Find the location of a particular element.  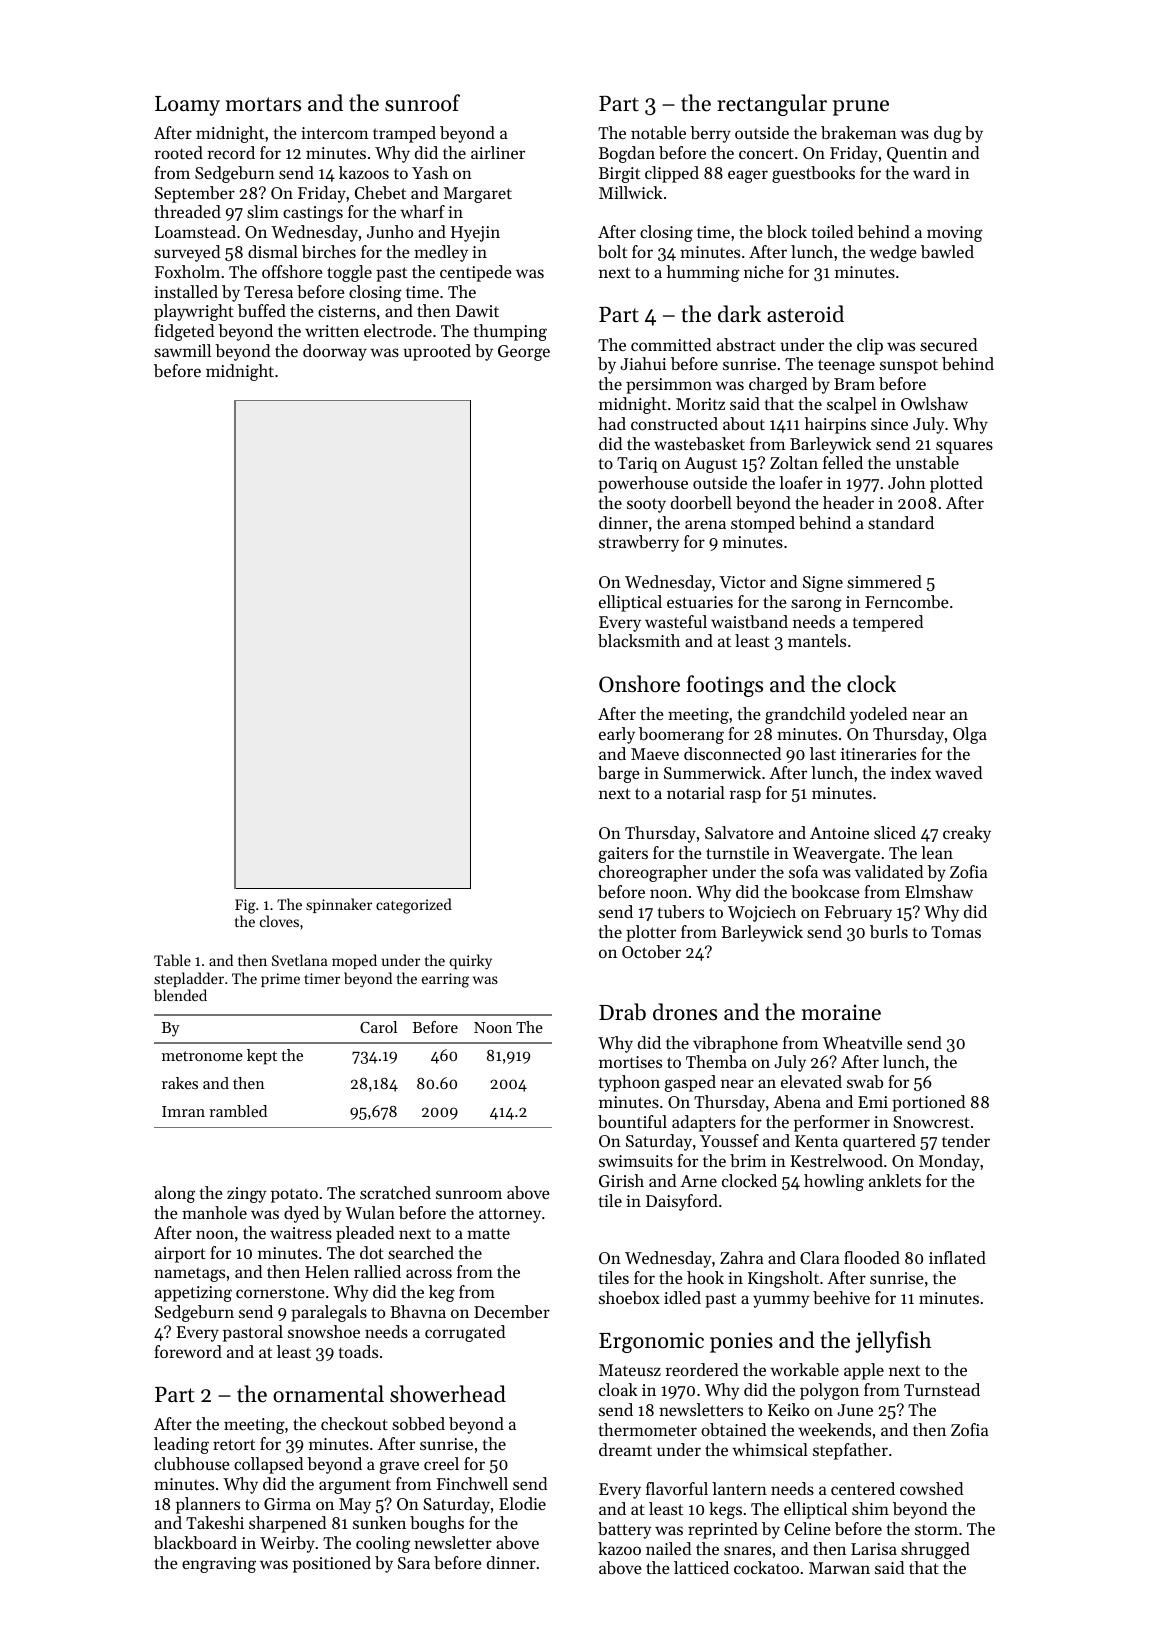

dug is located at coordinates (948, 134).
